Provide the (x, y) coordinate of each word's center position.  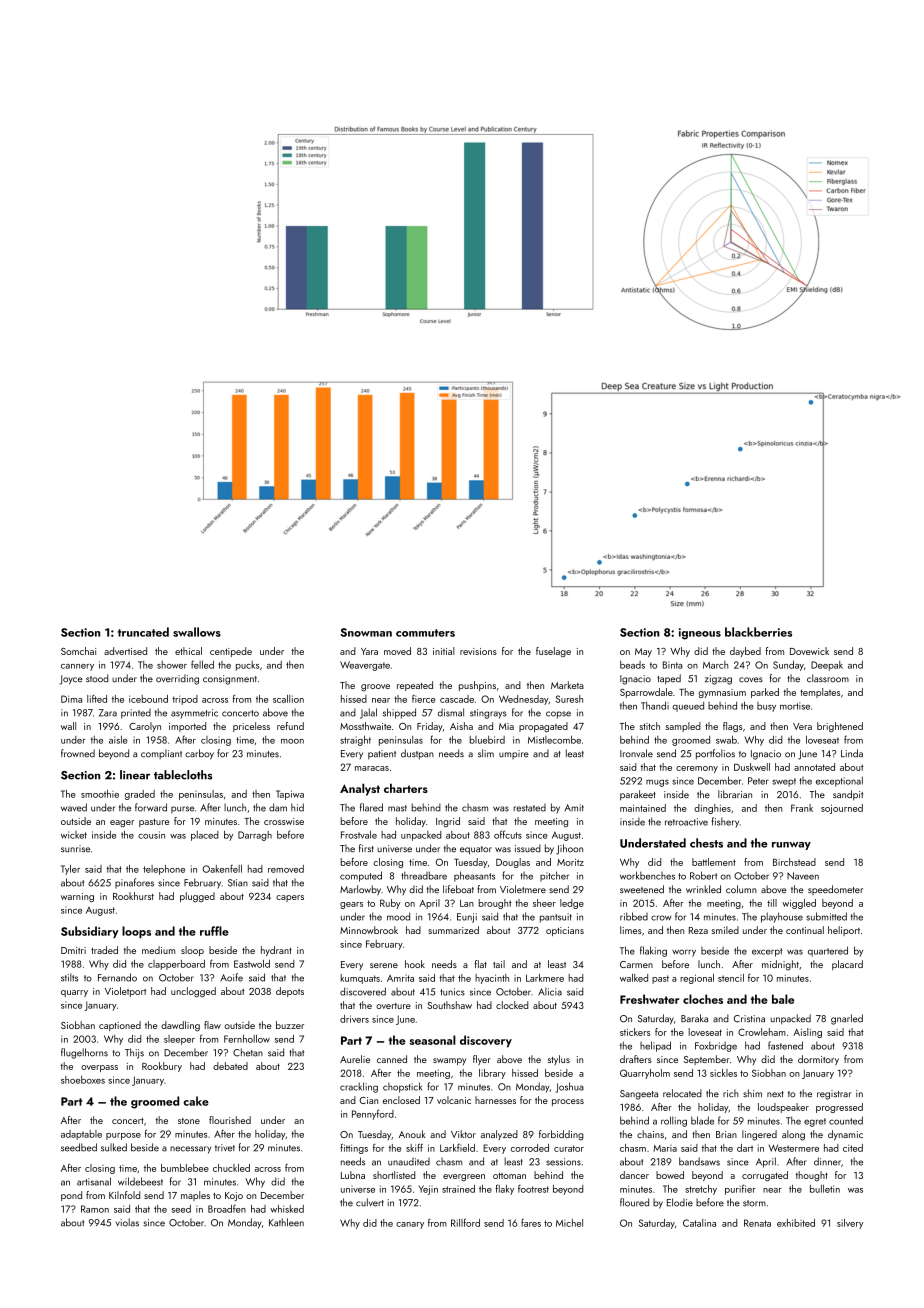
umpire (514, 754)
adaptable (81, 1135)
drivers (354, 1019)
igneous (700, 634)
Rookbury (162, 1067)
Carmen (636, 964)
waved (74, 807)
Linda (852, 753)
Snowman (366, 632)
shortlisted (394, 1175)
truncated (143, 632)
